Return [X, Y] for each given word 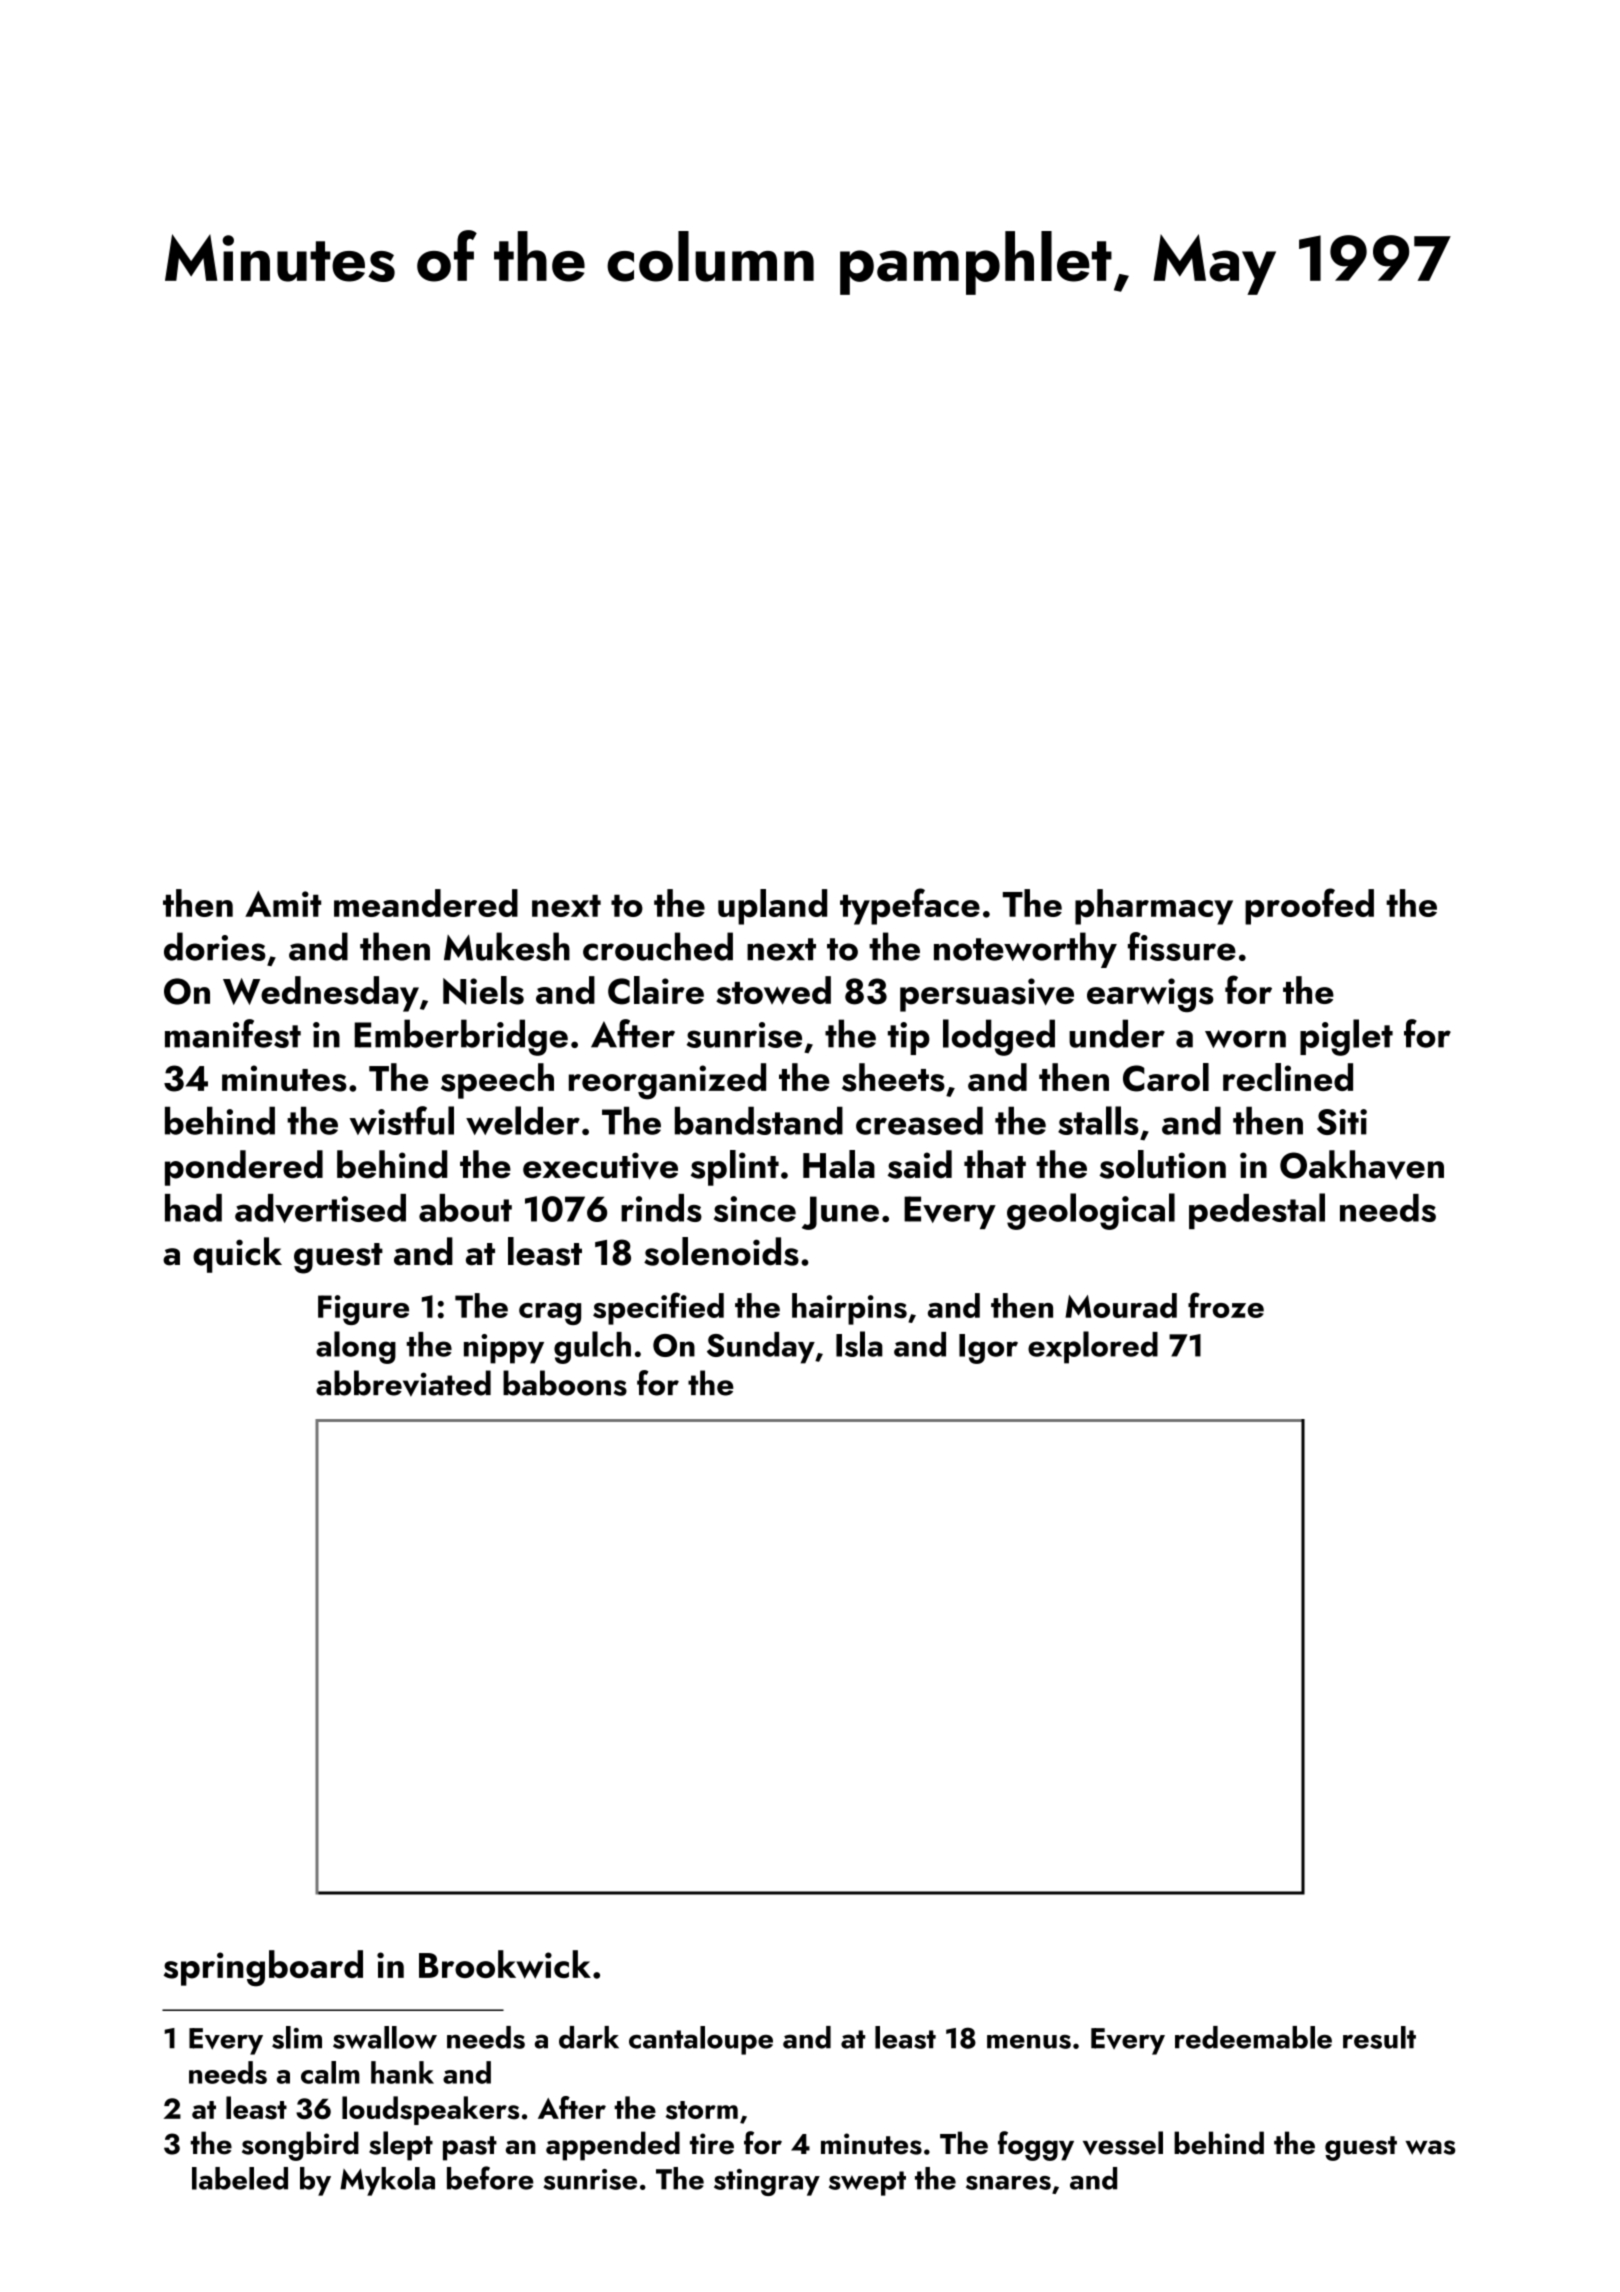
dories [215, 946]
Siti [1342, 1122]
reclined [1288, 1077]
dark [589, 2037]
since [755, 1209]
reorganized [667, 1081]
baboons [565, 1383]
